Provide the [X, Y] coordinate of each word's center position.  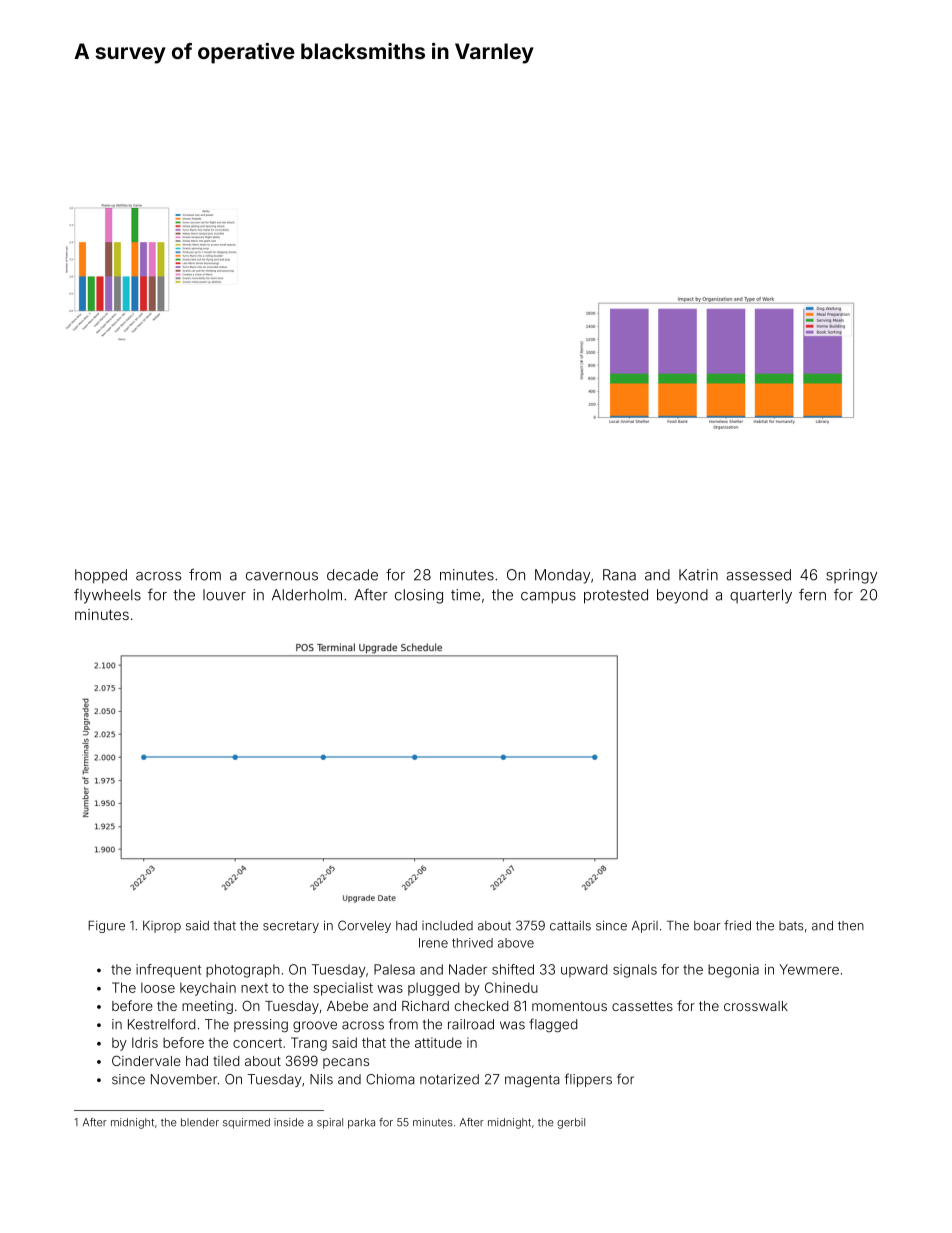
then [851, 926]
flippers [588, 1080]
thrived [472, 943]
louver [224, 595]
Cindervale [146, 1060]
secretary [291, 927]
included [447, 926]
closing [419, 596]
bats [791, 926]
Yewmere [809, 969]
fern [812, 595]
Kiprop [162, 927]
